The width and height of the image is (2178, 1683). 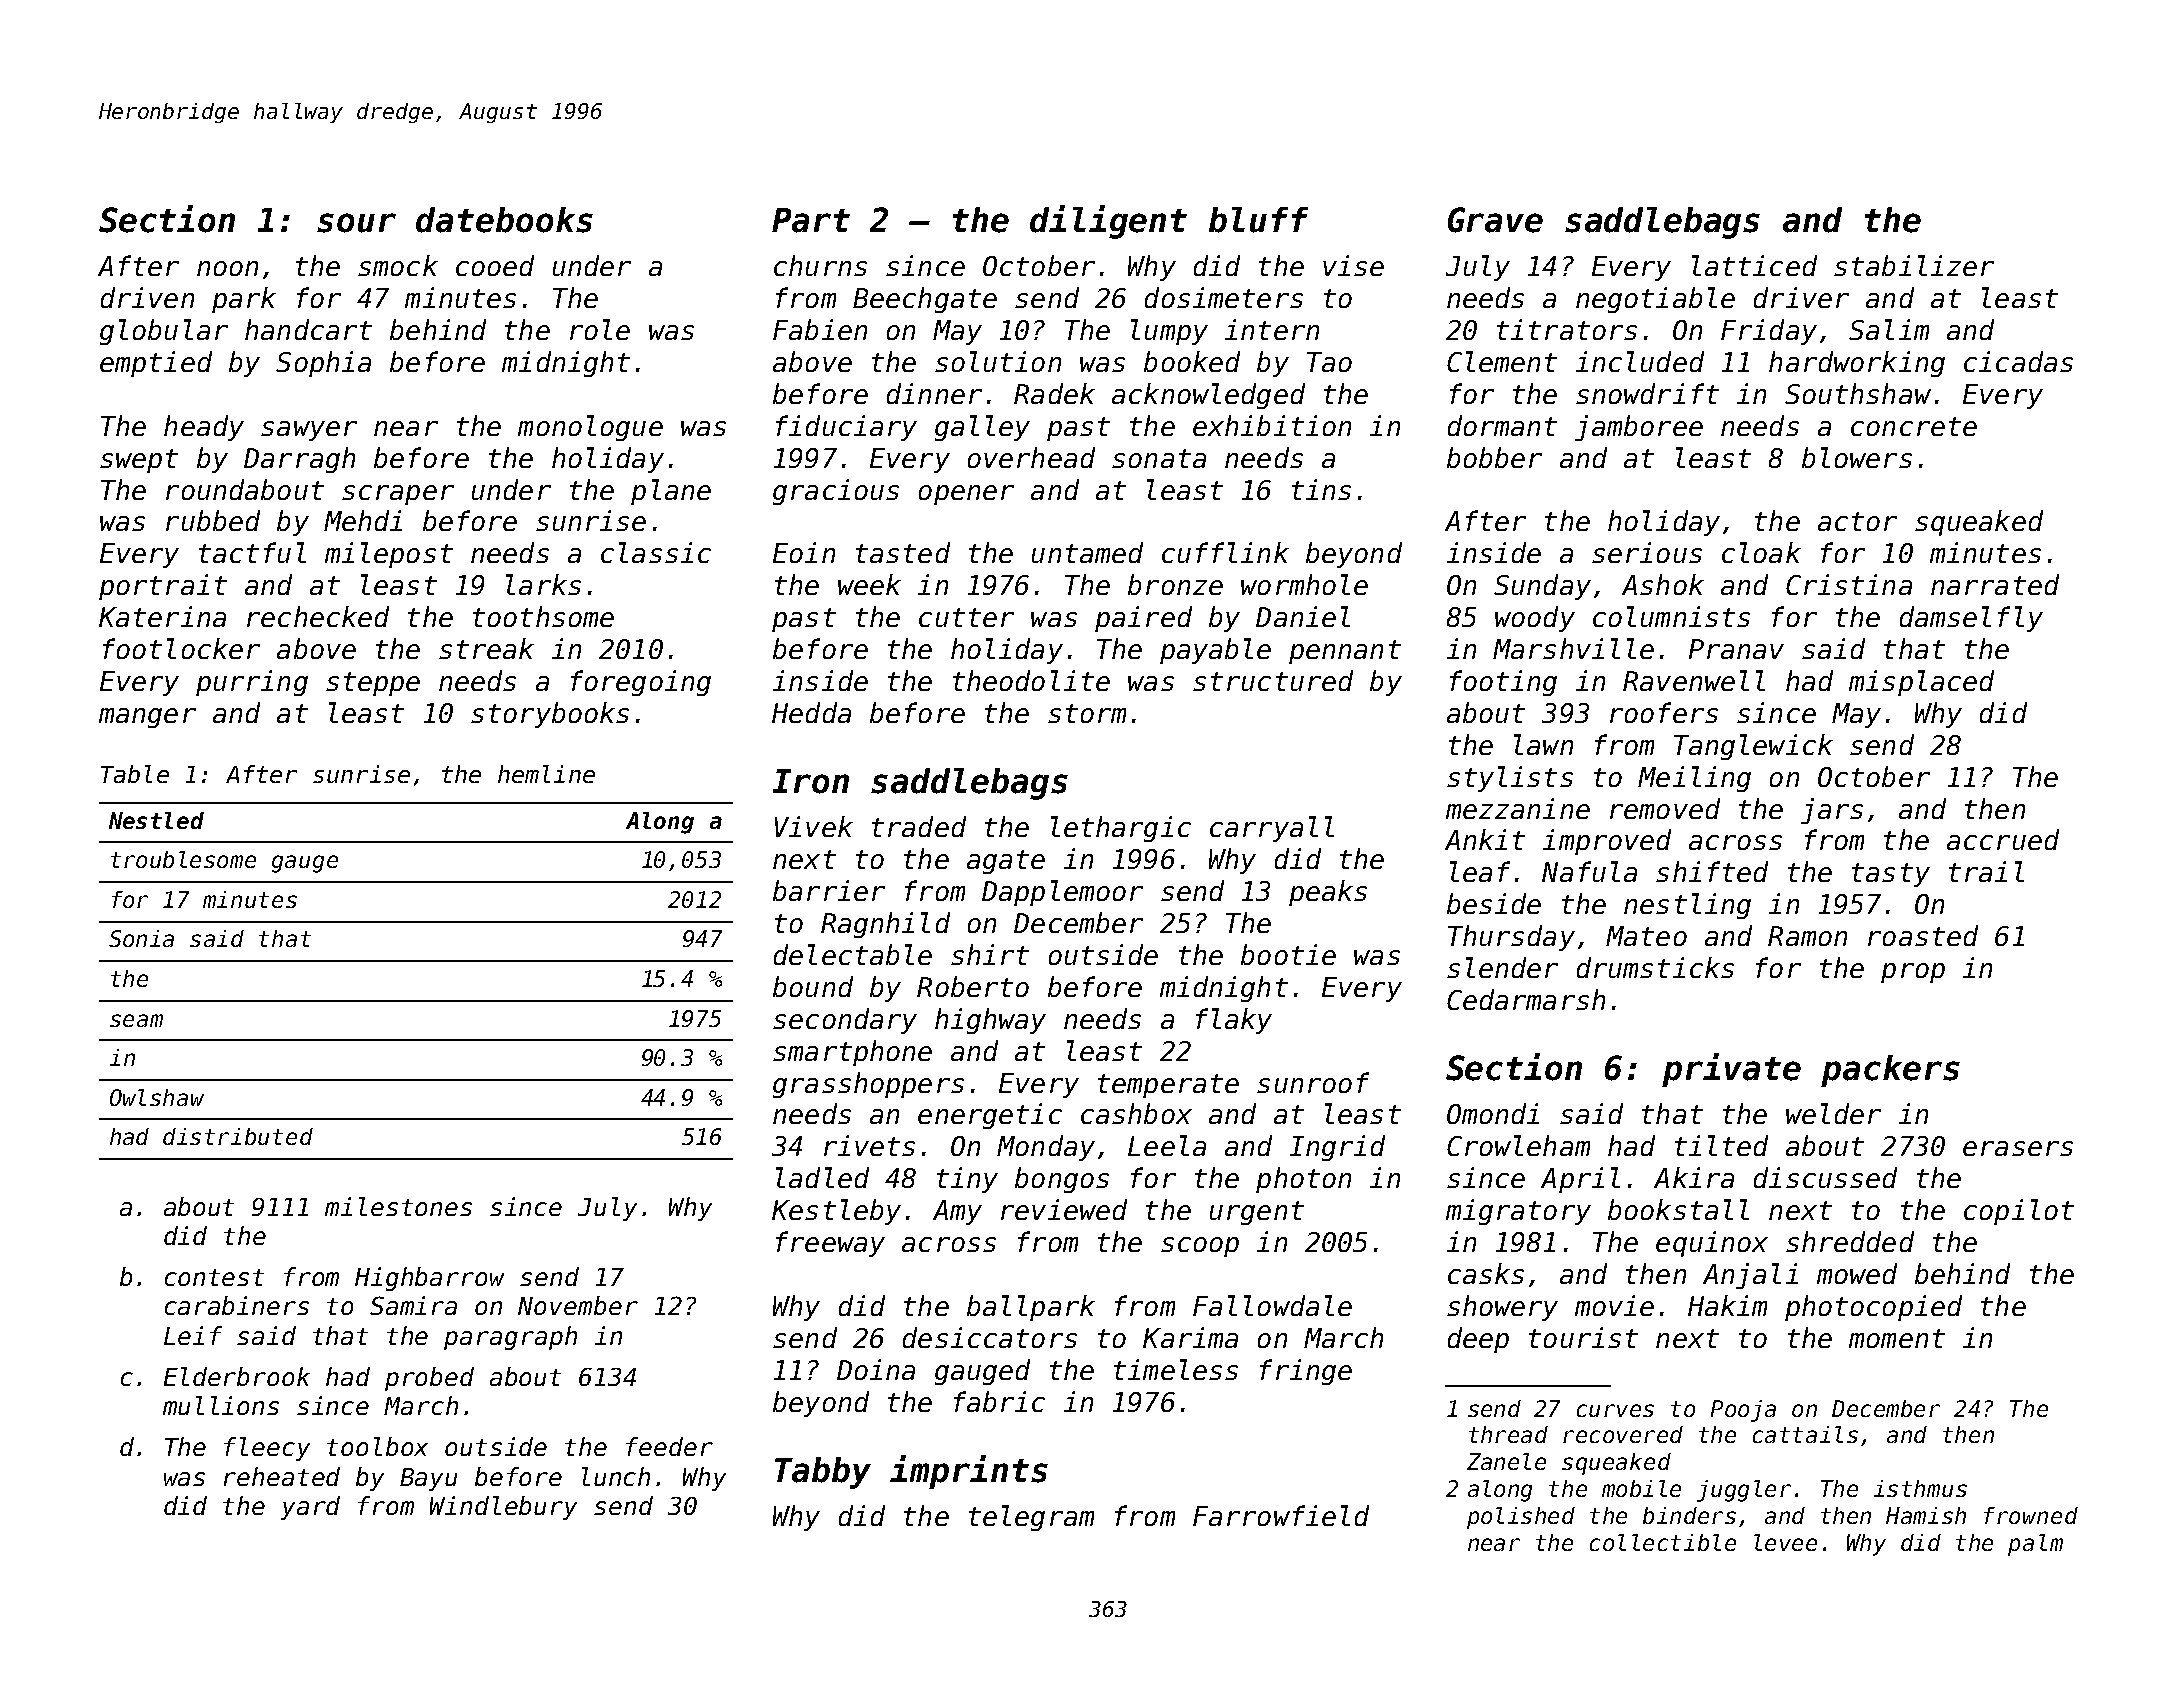 I want to click on noon, so click(x=227, y=268).
